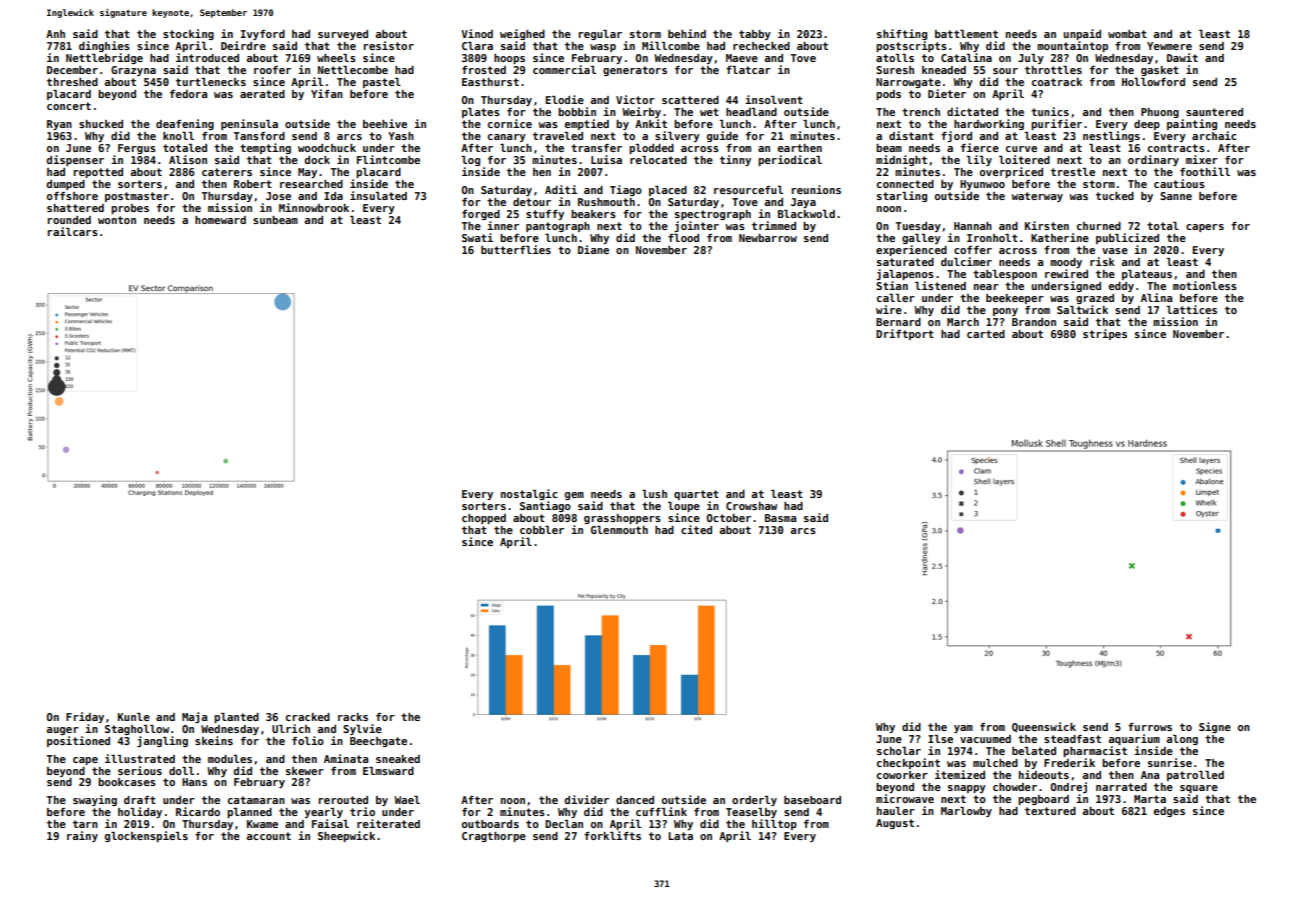 This page has width=1308, height=924. What do you see at coordinates (188, 34) in the page?
I see `stocking` at bounding box center [188, 34].
